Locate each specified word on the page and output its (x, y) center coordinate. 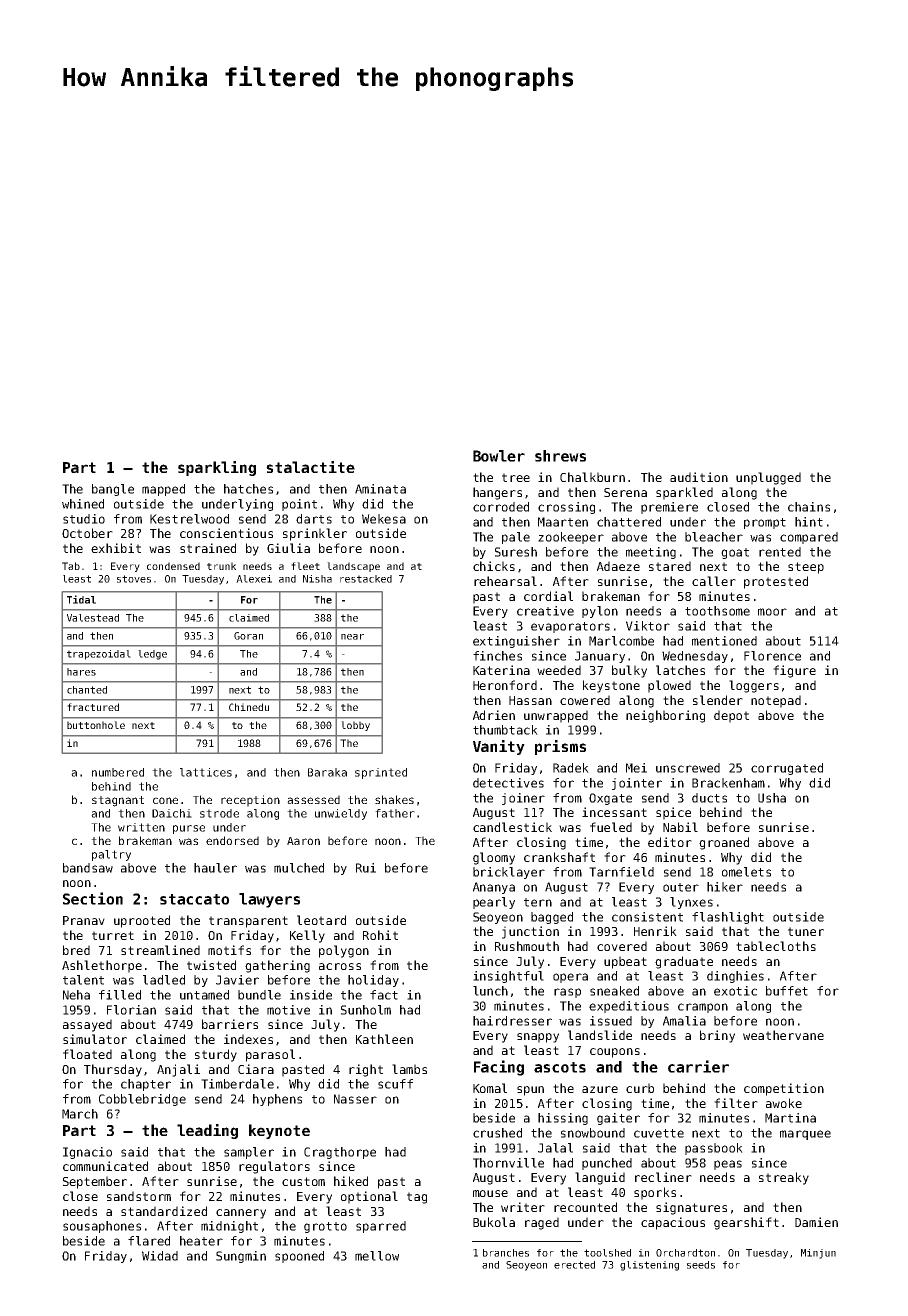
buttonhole (96, 725)
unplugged (768, 478)
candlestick (512, 827)
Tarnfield (621, 872)
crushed (497, 1133)
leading (207, 1131)
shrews (560, 456)
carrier (698, 1066)
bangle (113, 490)
